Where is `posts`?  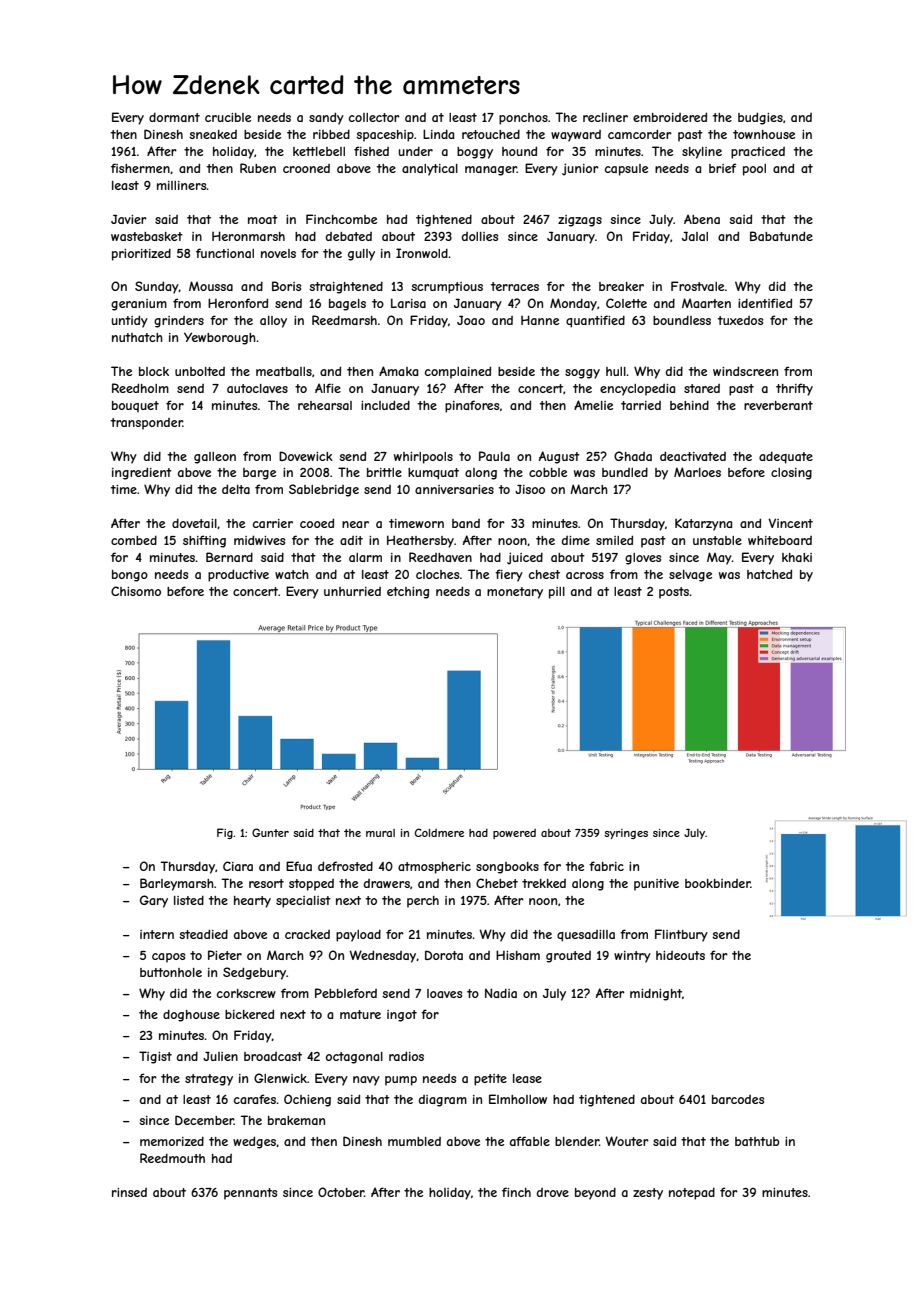 posts is located at coordinates (674, 593).
